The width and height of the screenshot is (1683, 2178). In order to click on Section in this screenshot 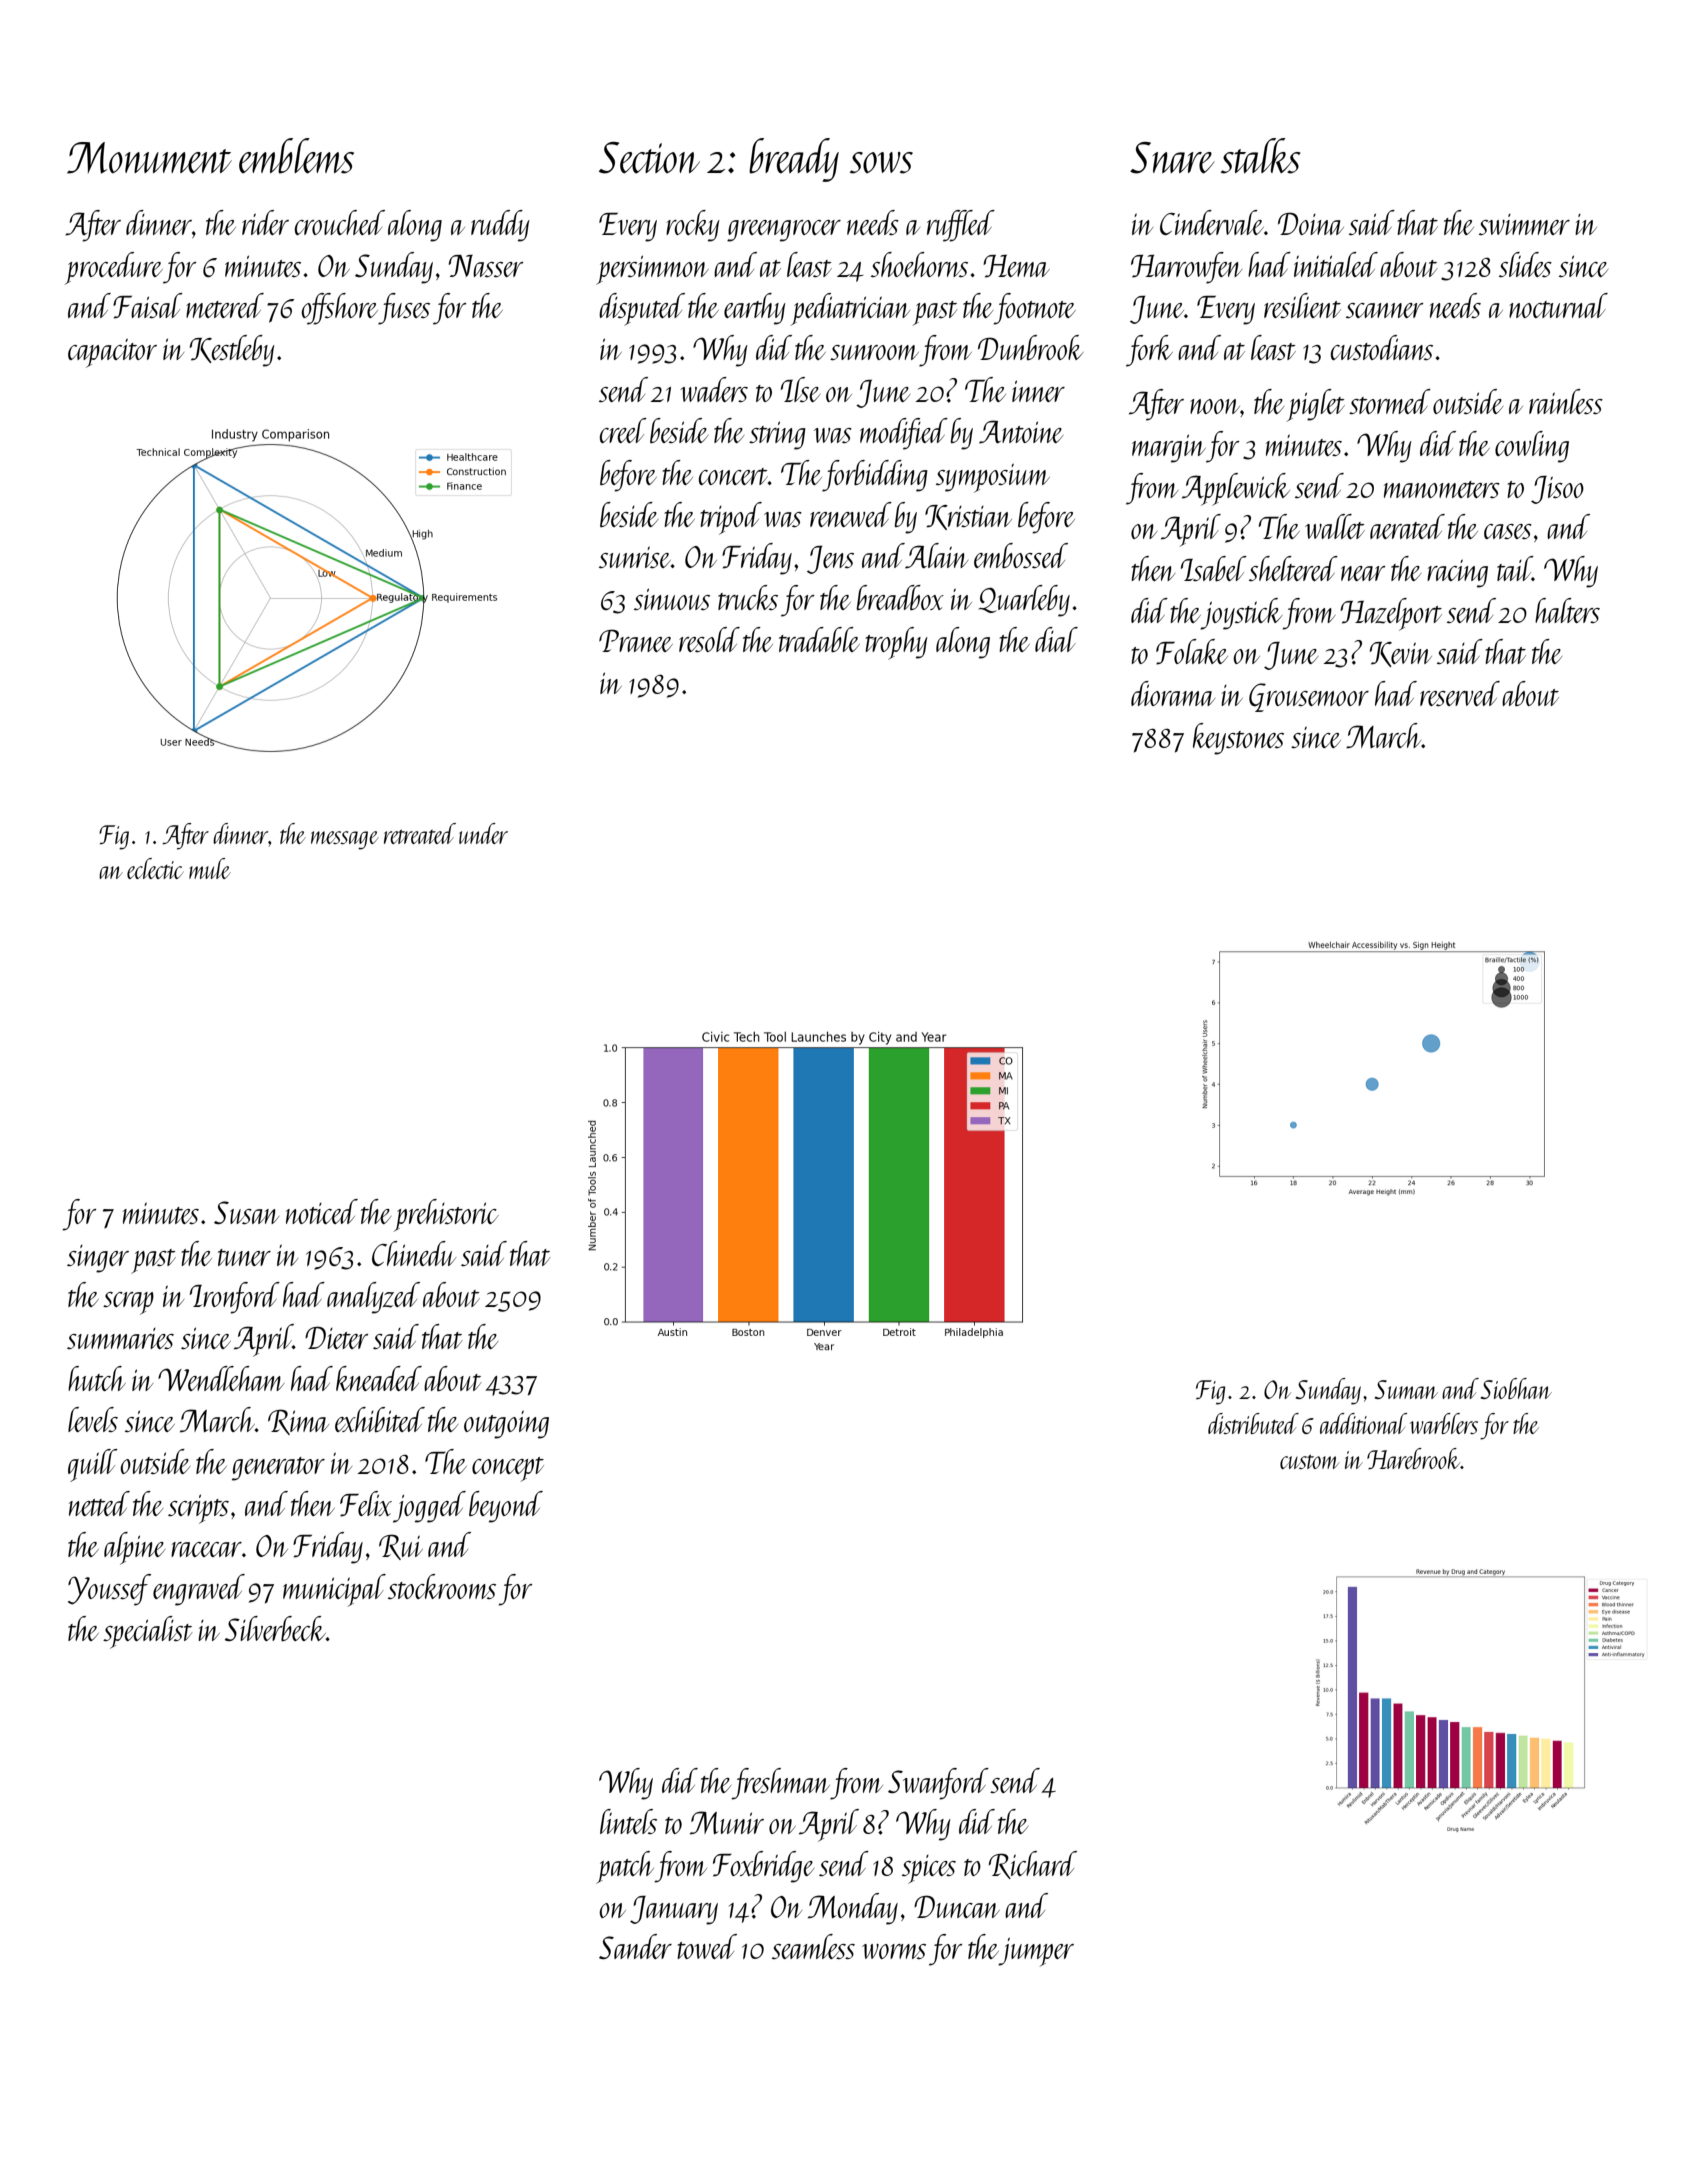, I will do `click(649, 158)`.
